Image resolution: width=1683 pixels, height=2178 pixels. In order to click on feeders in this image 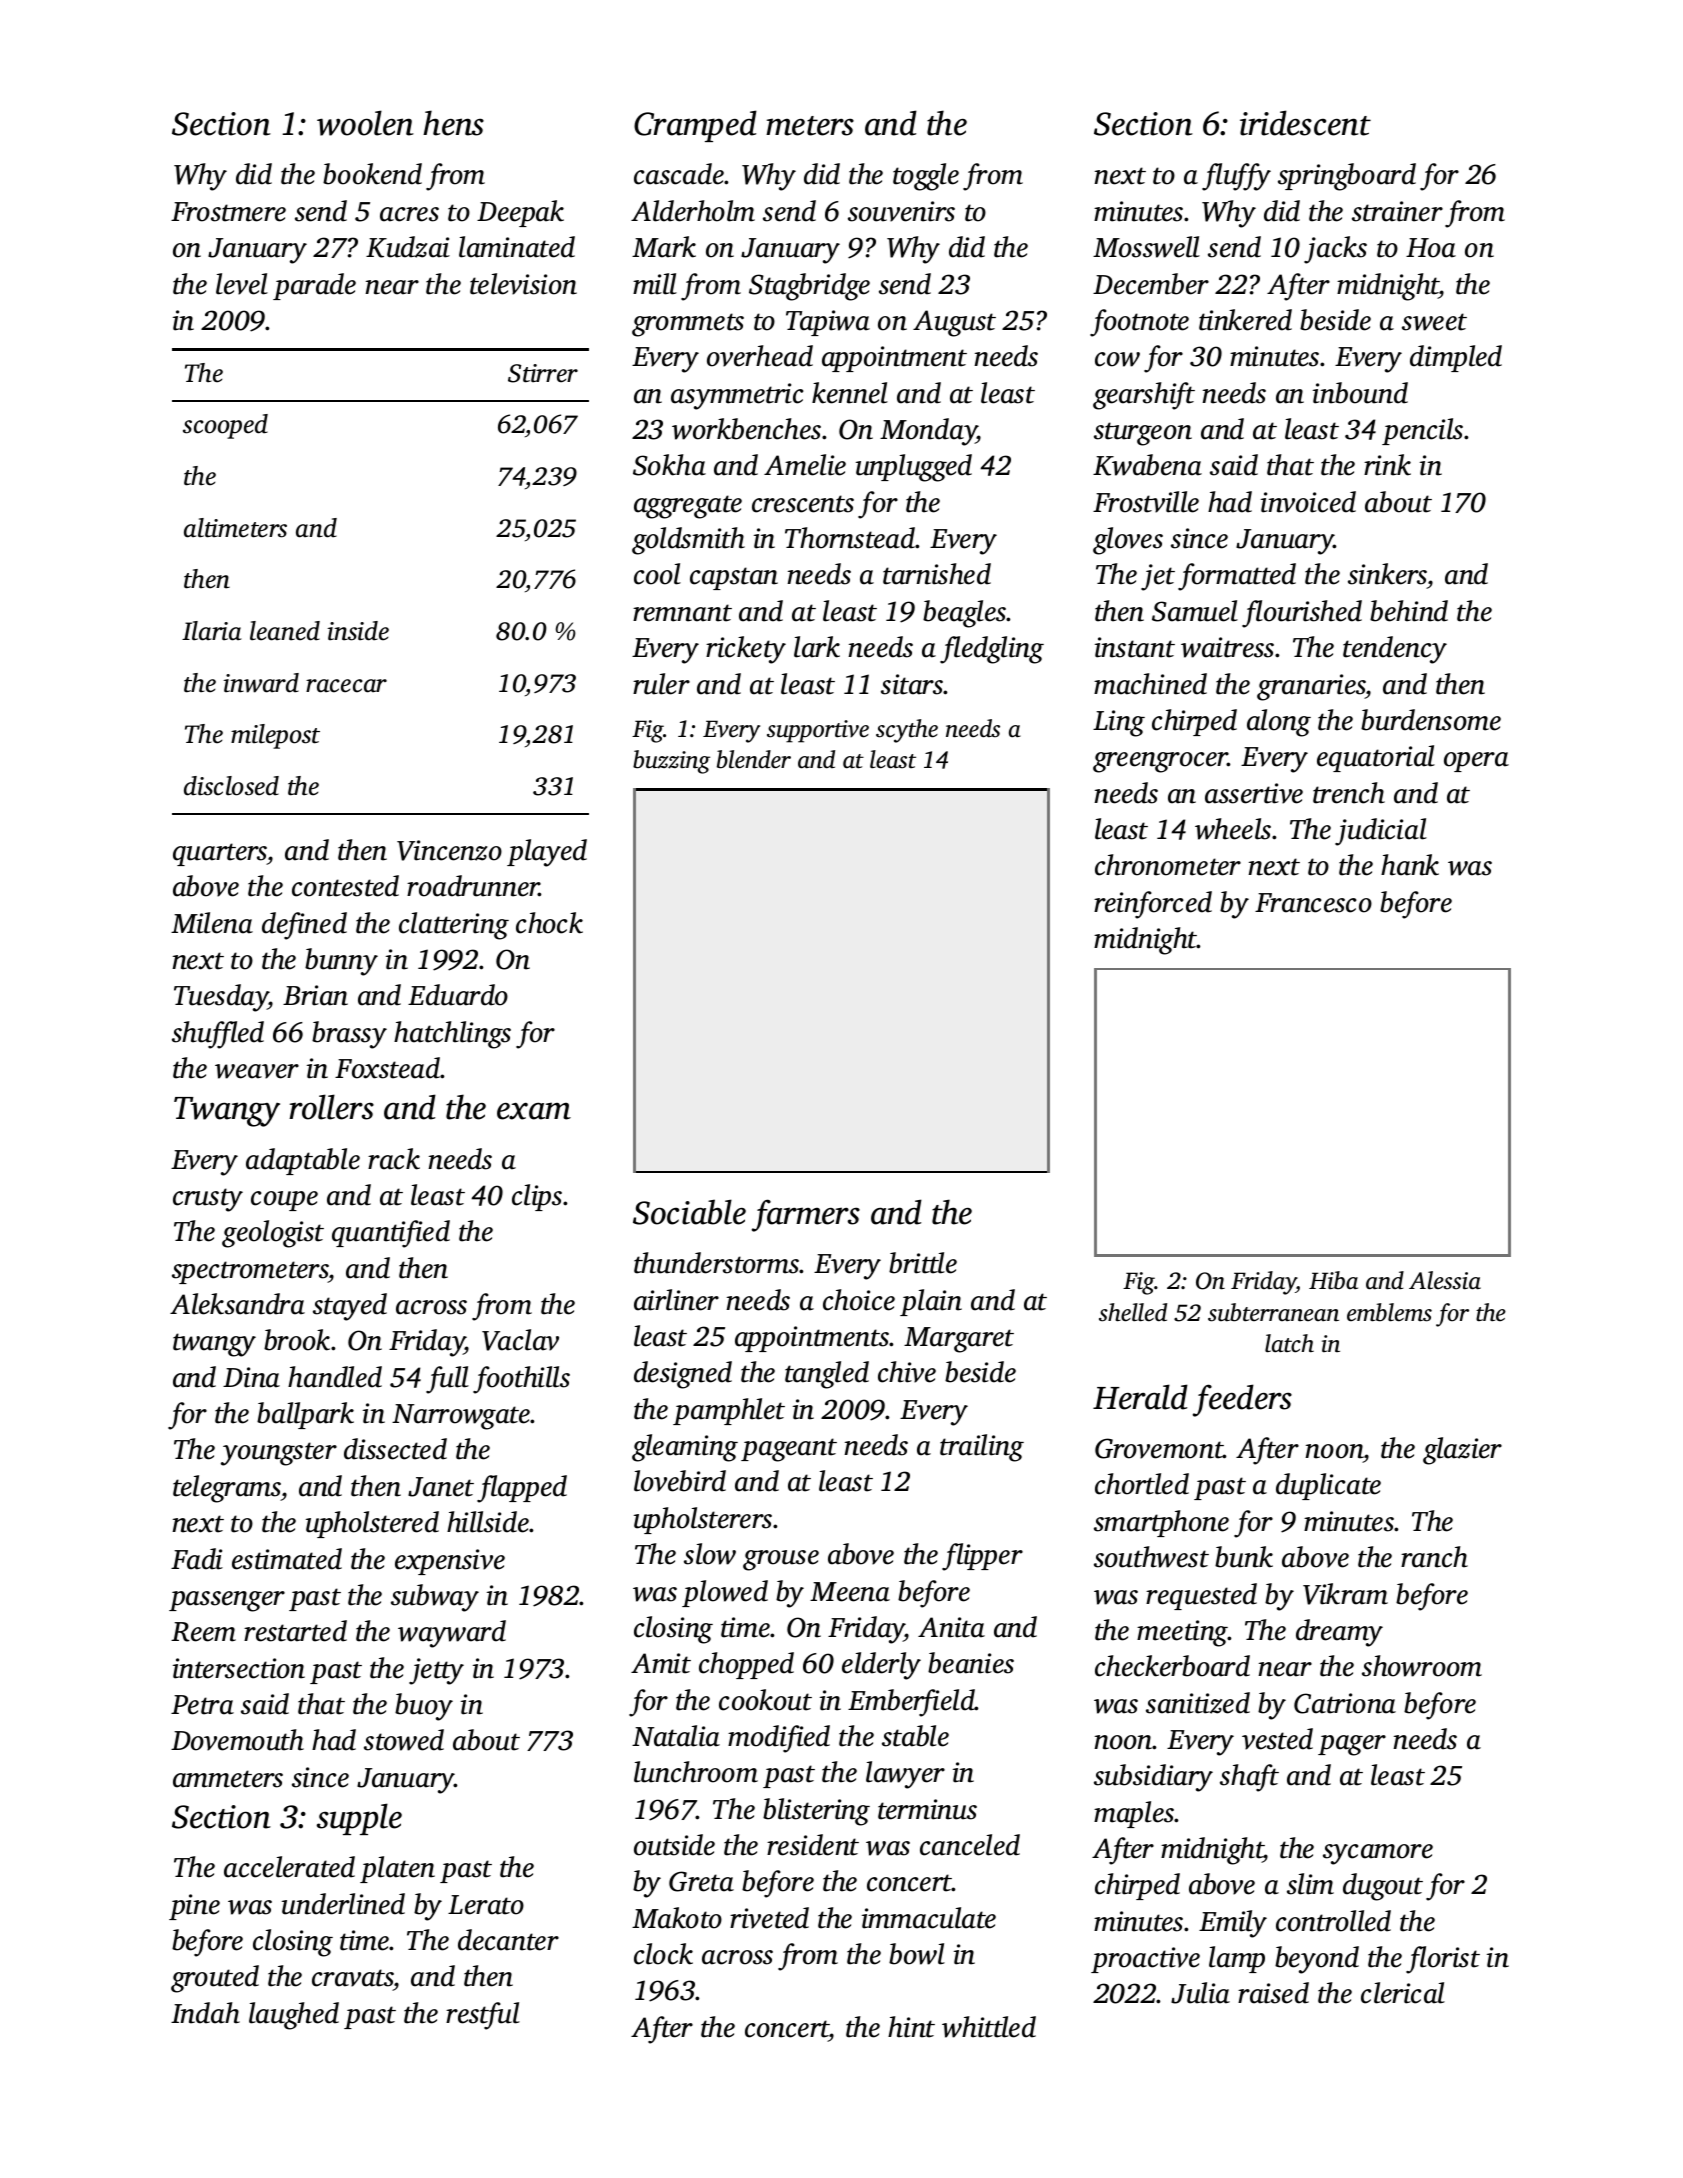, I will do `click(1242, 1400)`.
